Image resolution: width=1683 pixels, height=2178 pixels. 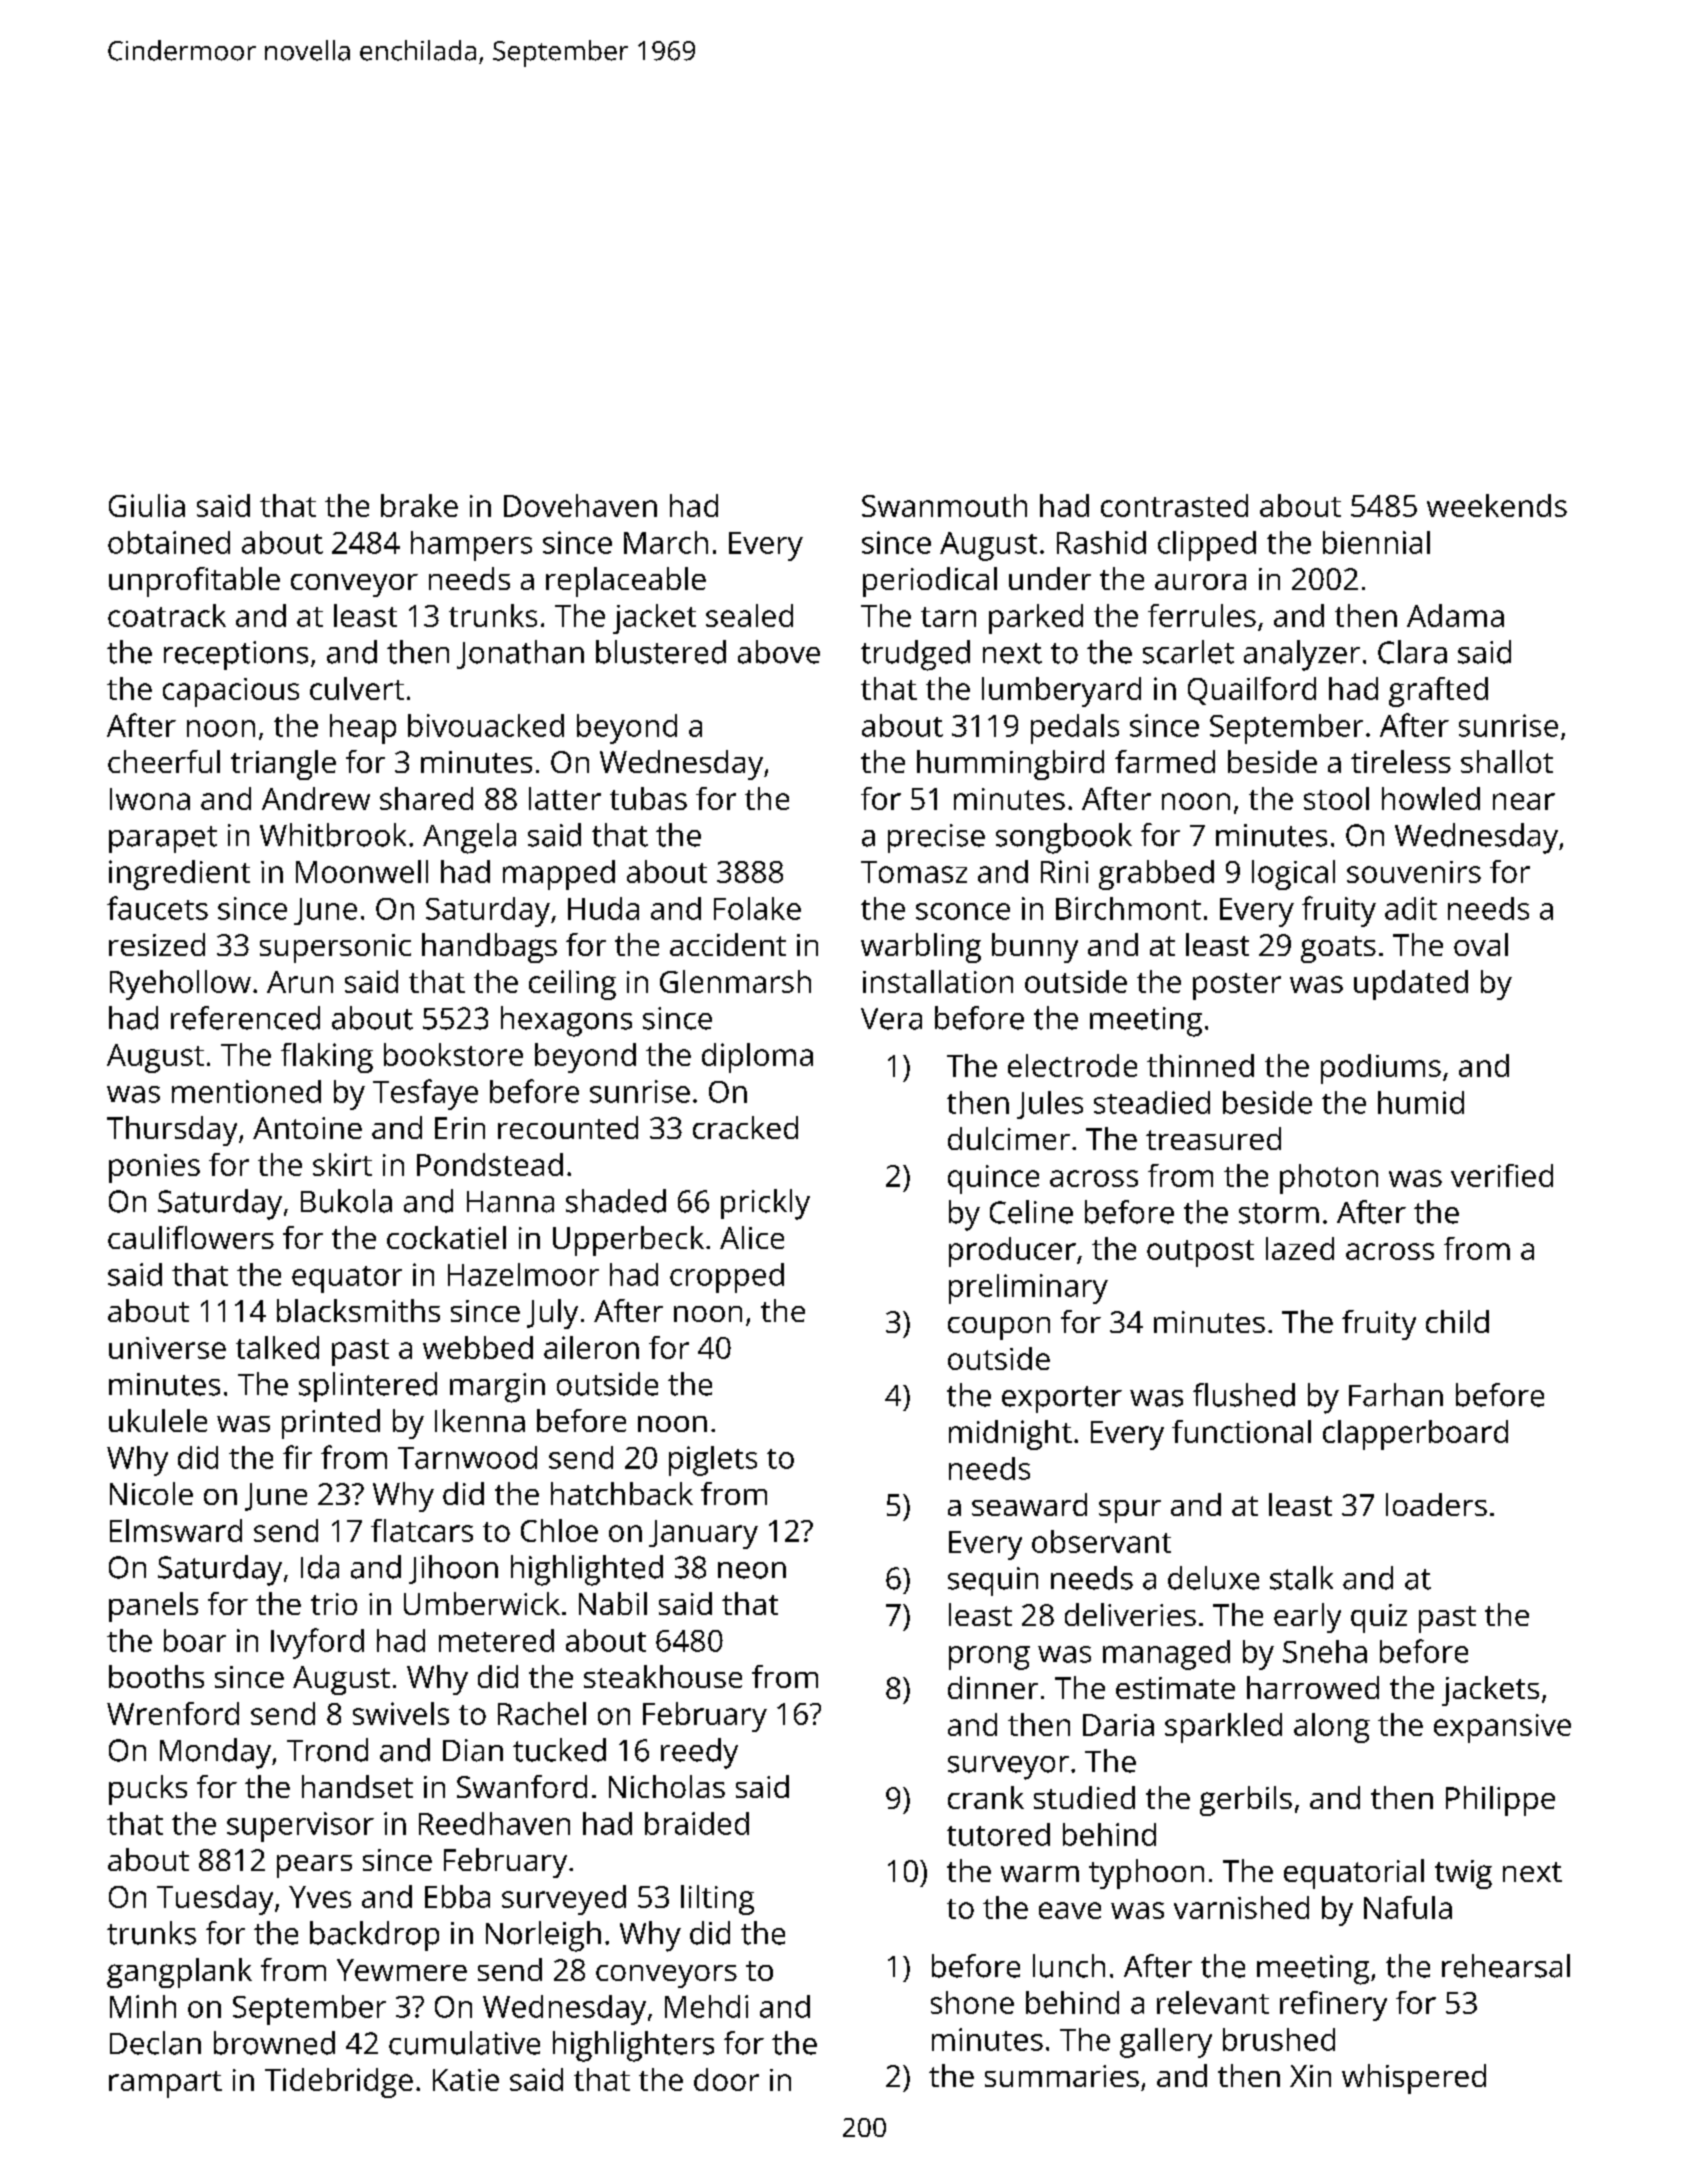 What do you see at coordinates (478, 1347) in the screenshot?
I see `webbed` at bounding box center [478, 1347].
